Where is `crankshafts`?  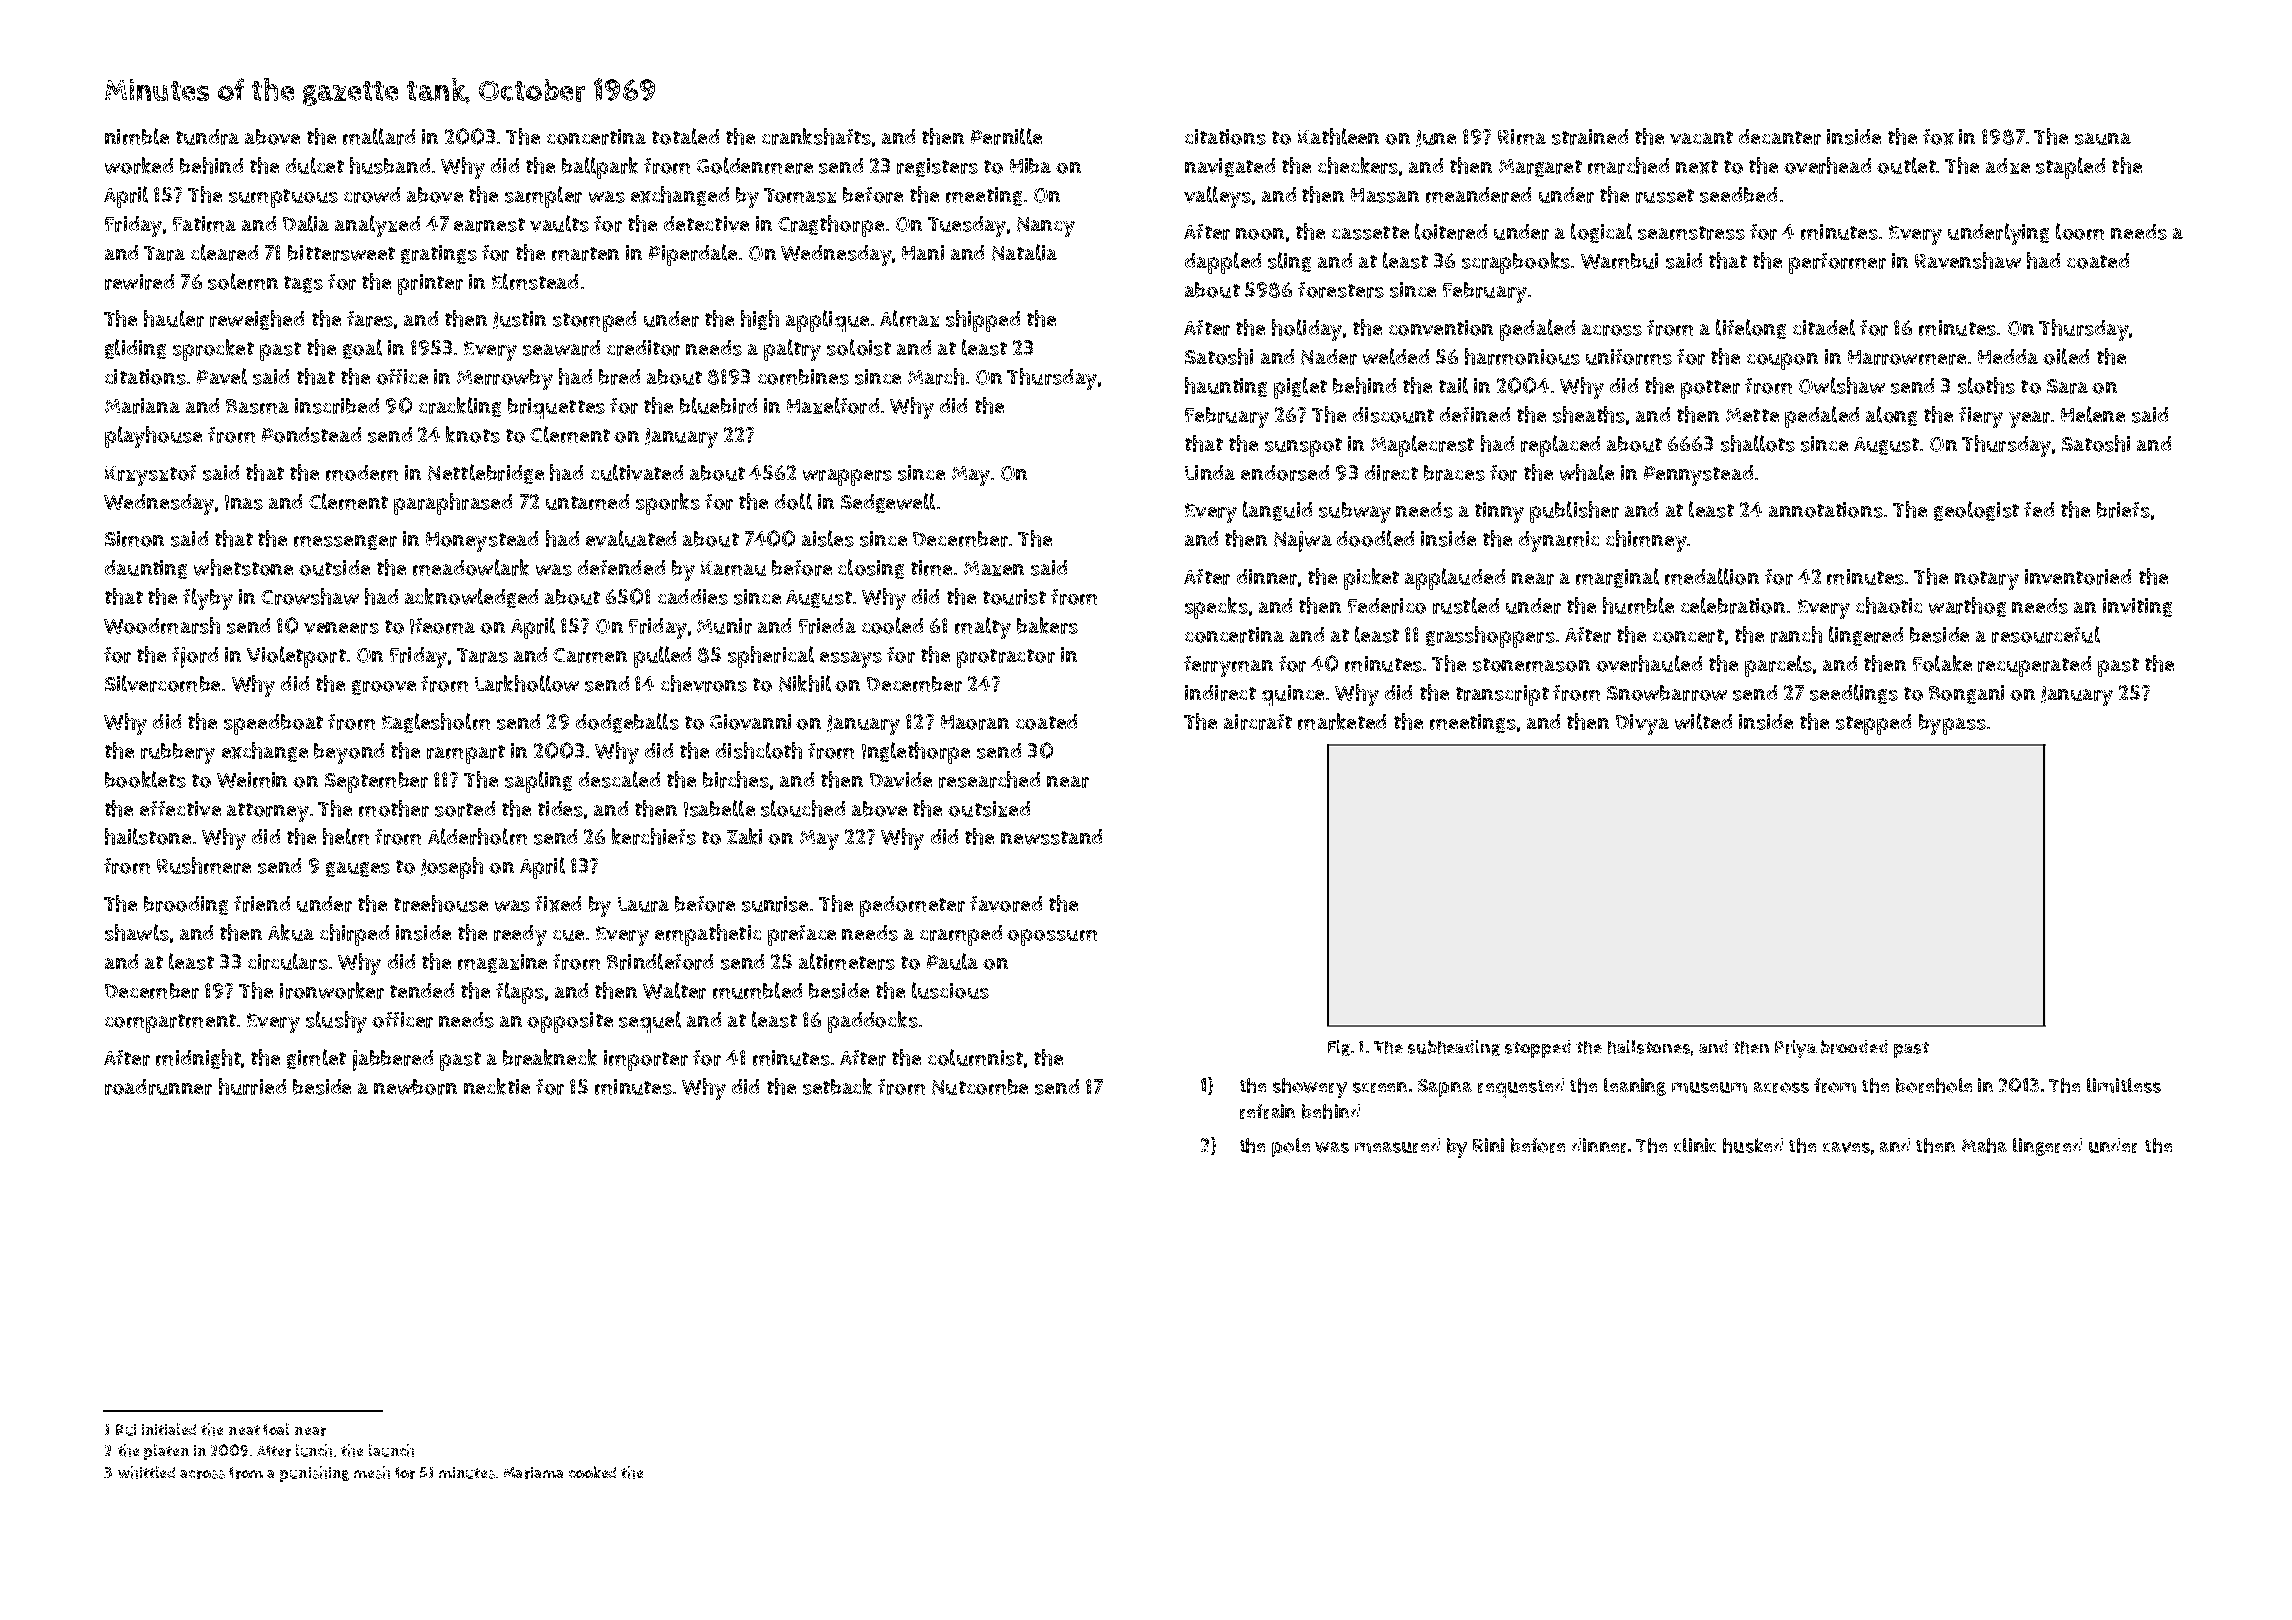
crankshafts is located at coordinates (816, 136).
